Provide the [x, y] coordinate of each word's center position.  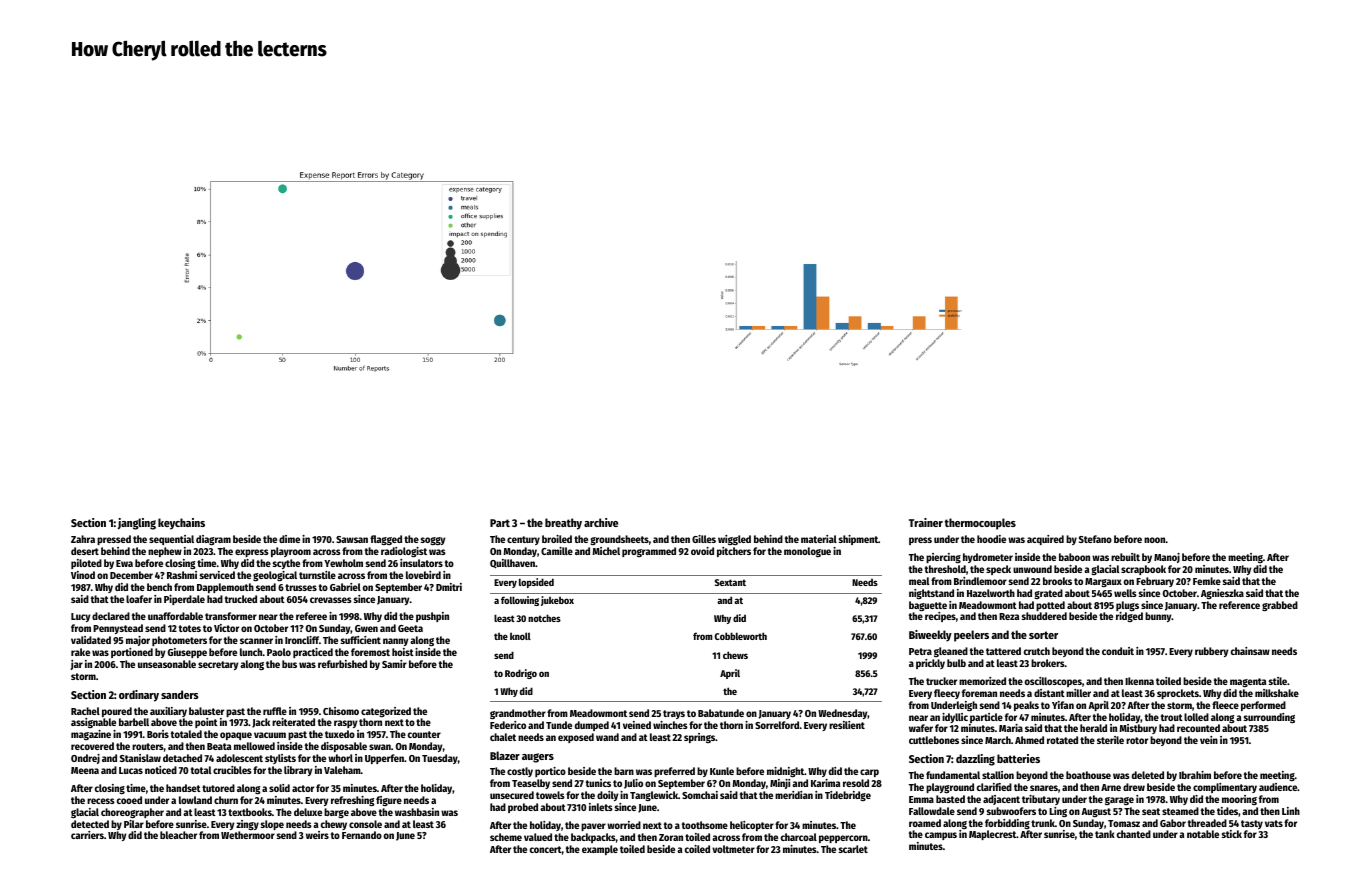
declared [111, 616]
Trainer [926, 522]
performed [1263, 706]
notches [544, 618]
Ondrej [85, 759]
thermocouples [980, 524]
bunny [1158, 617]
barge [336, 813]
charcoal [799, 837]
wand [607, 737]
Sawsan [352, 539]
